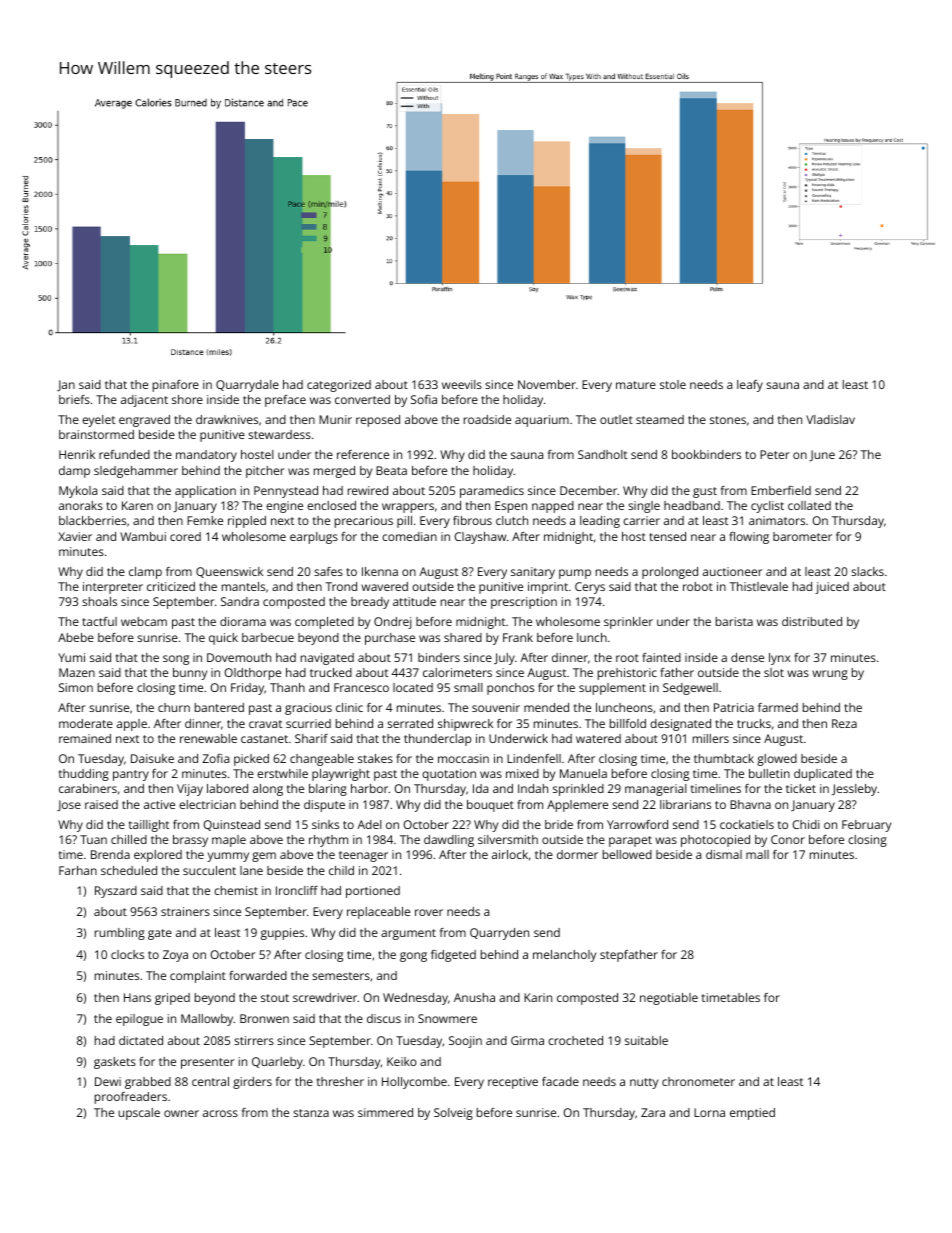  I want to click on eyelet, so click(98, 421).
